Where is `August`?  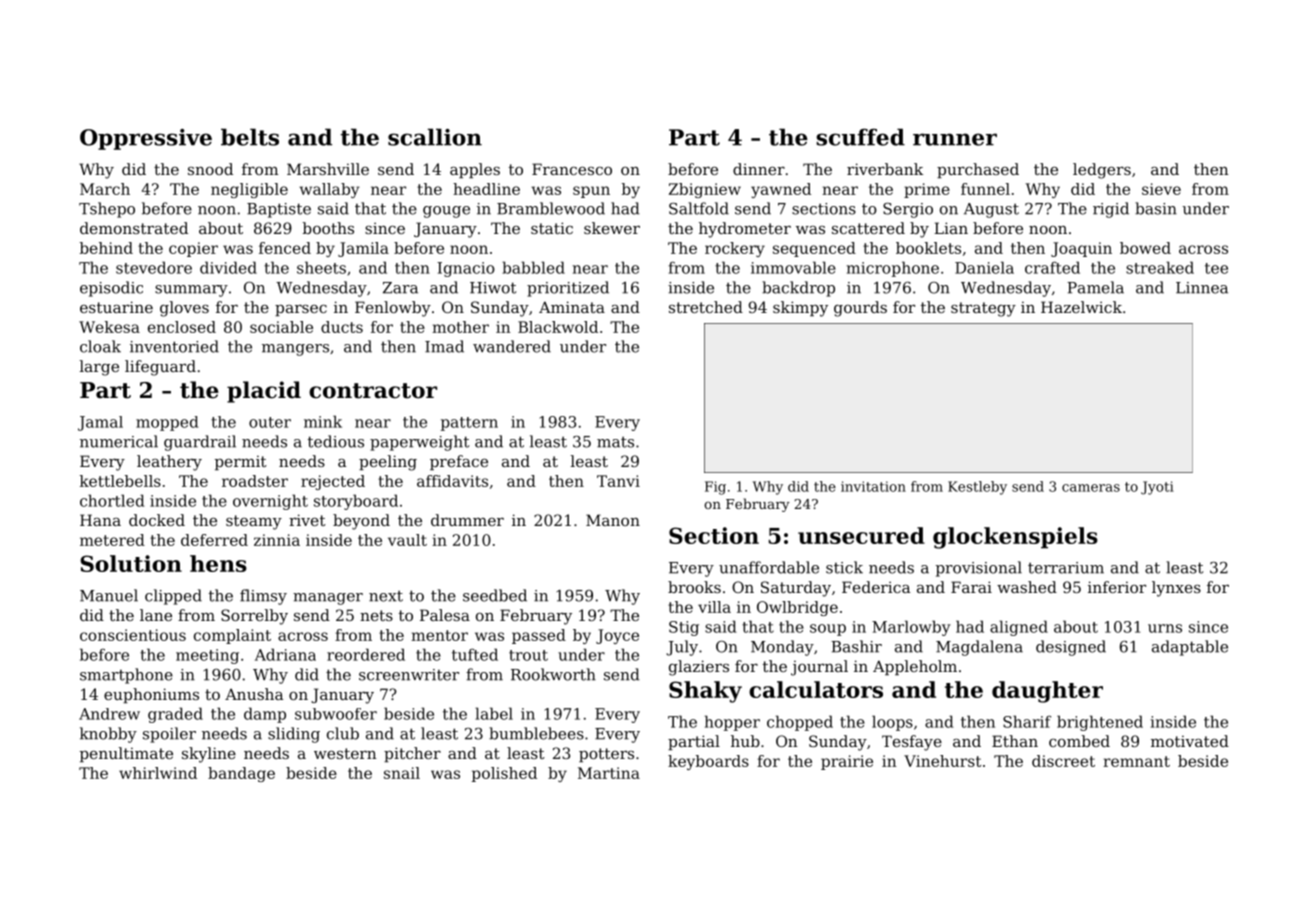
August is located at coordinates (991, 210).
